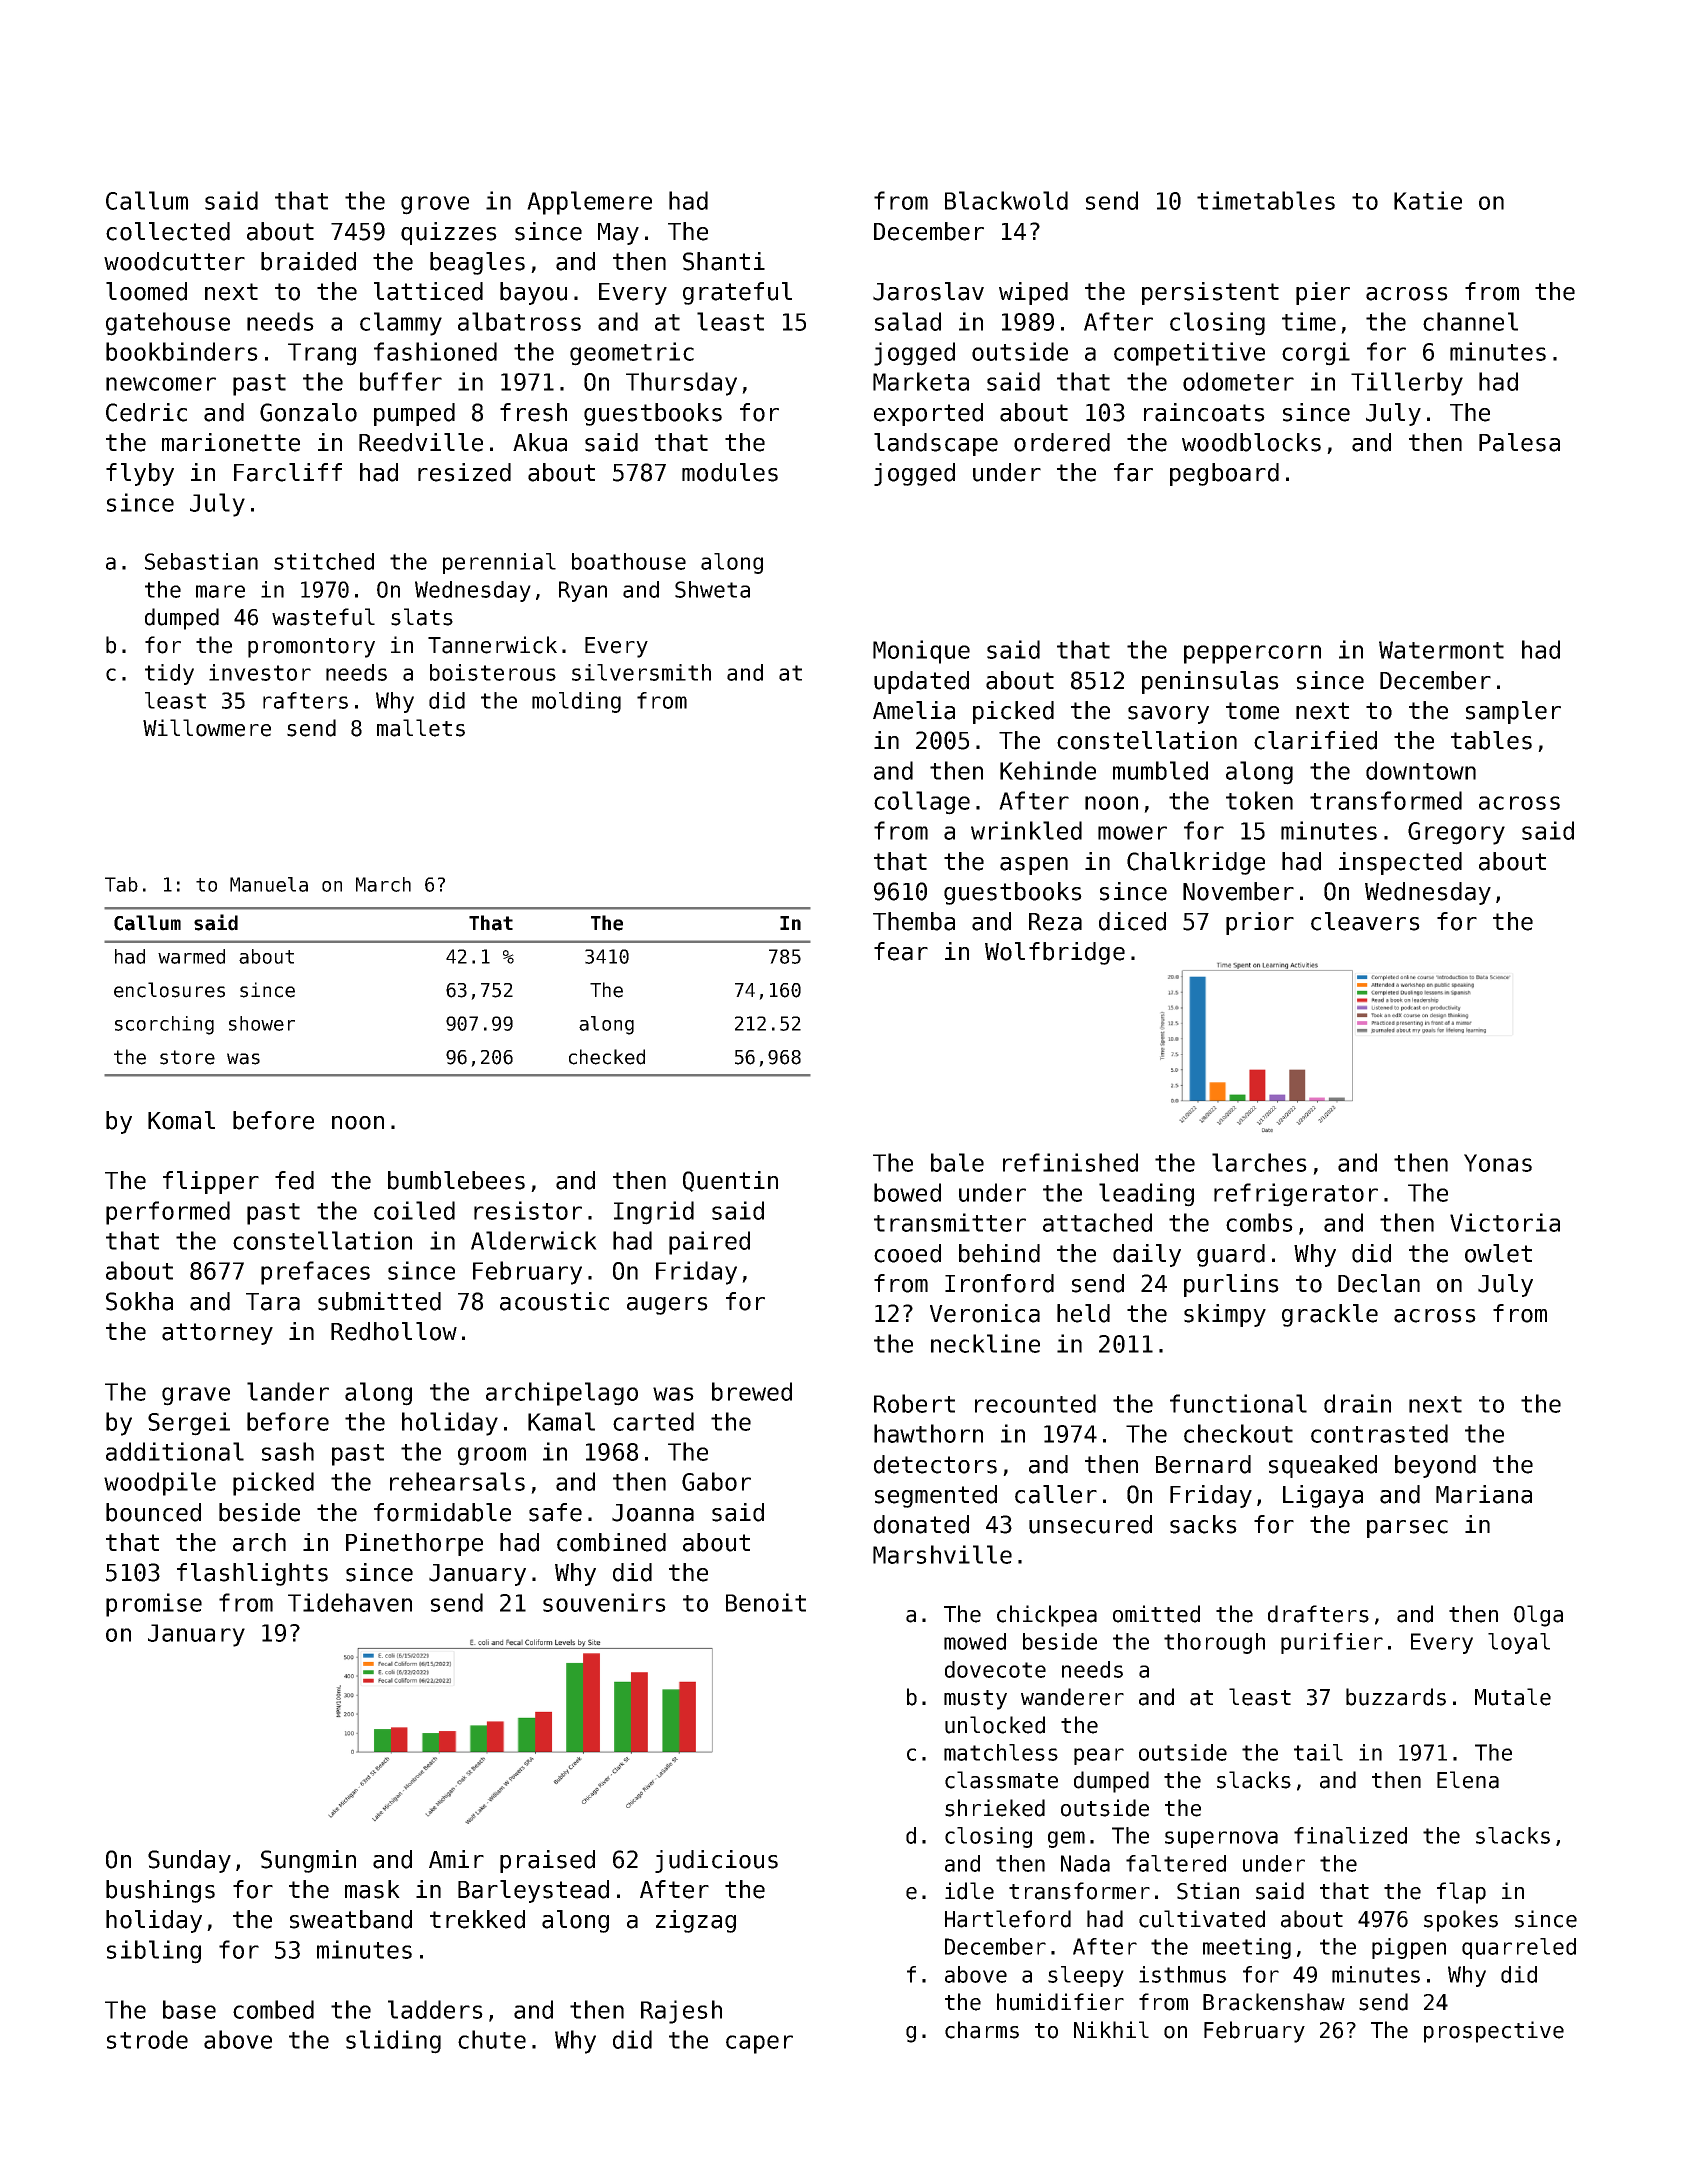  I want to click on trekked, so click(477, 1919).
